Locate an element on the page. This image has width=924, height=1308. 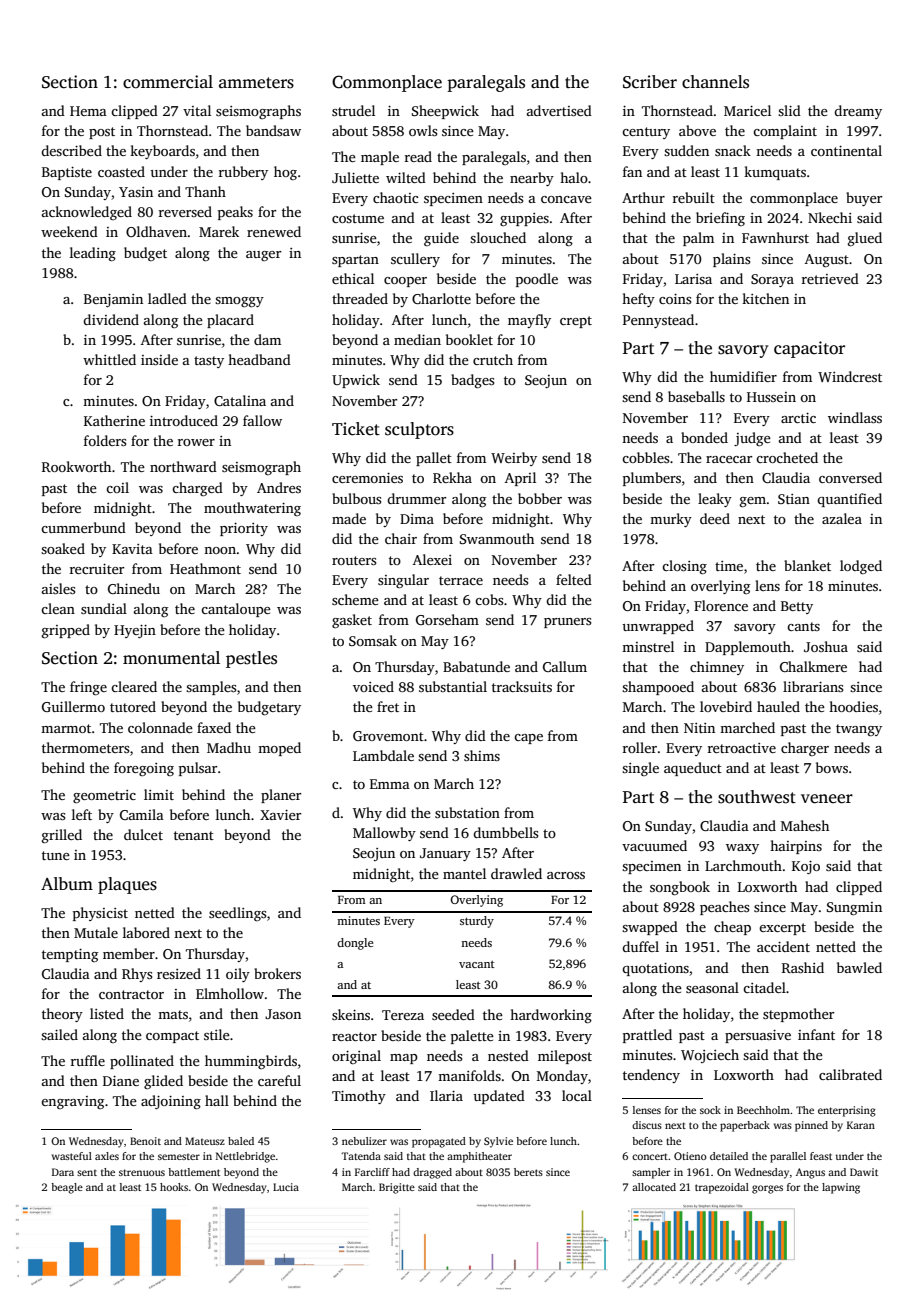
channels is located at coordinates (715, 82).
